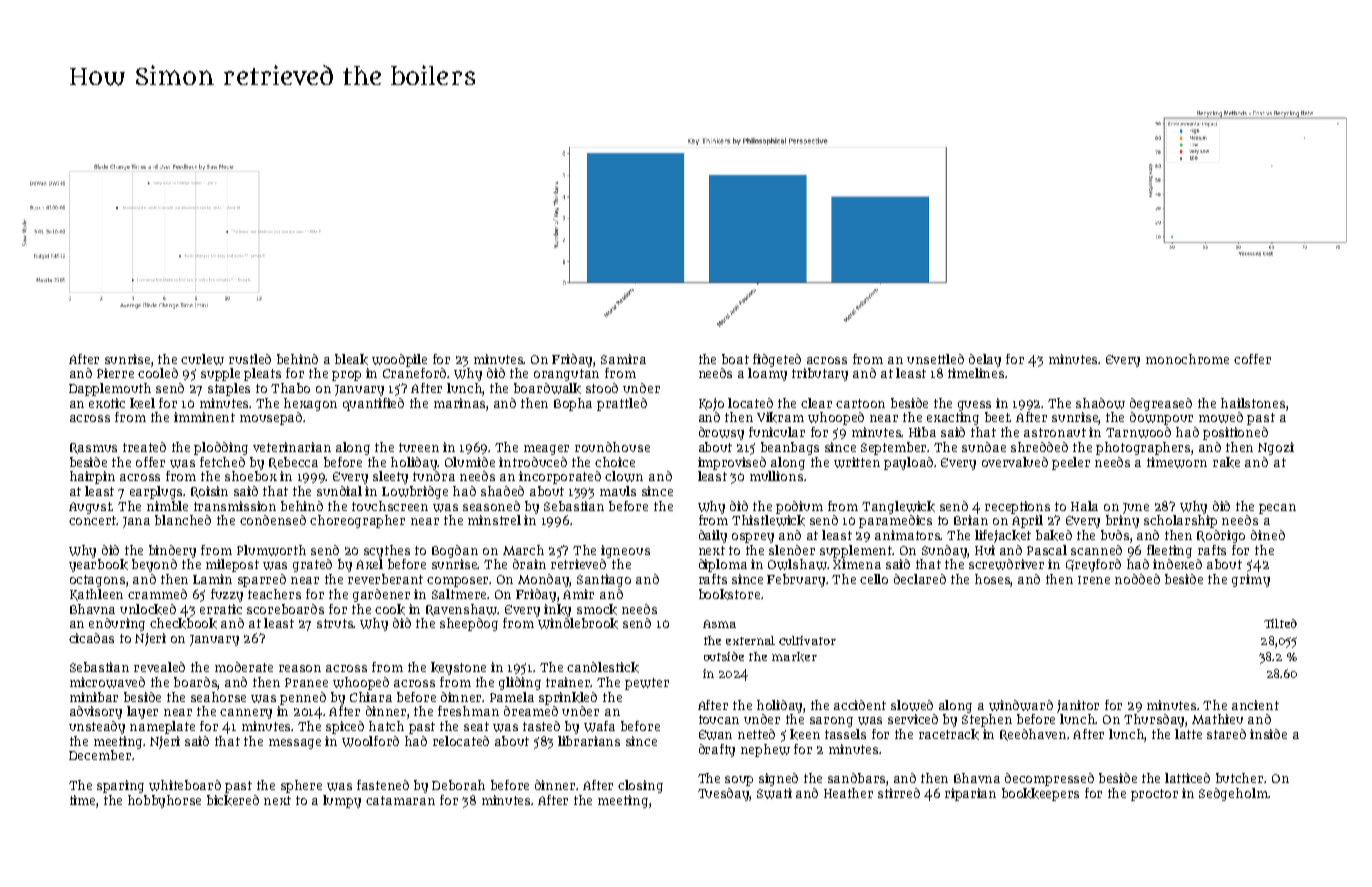  I want to click on slender, so click(792, 550).
